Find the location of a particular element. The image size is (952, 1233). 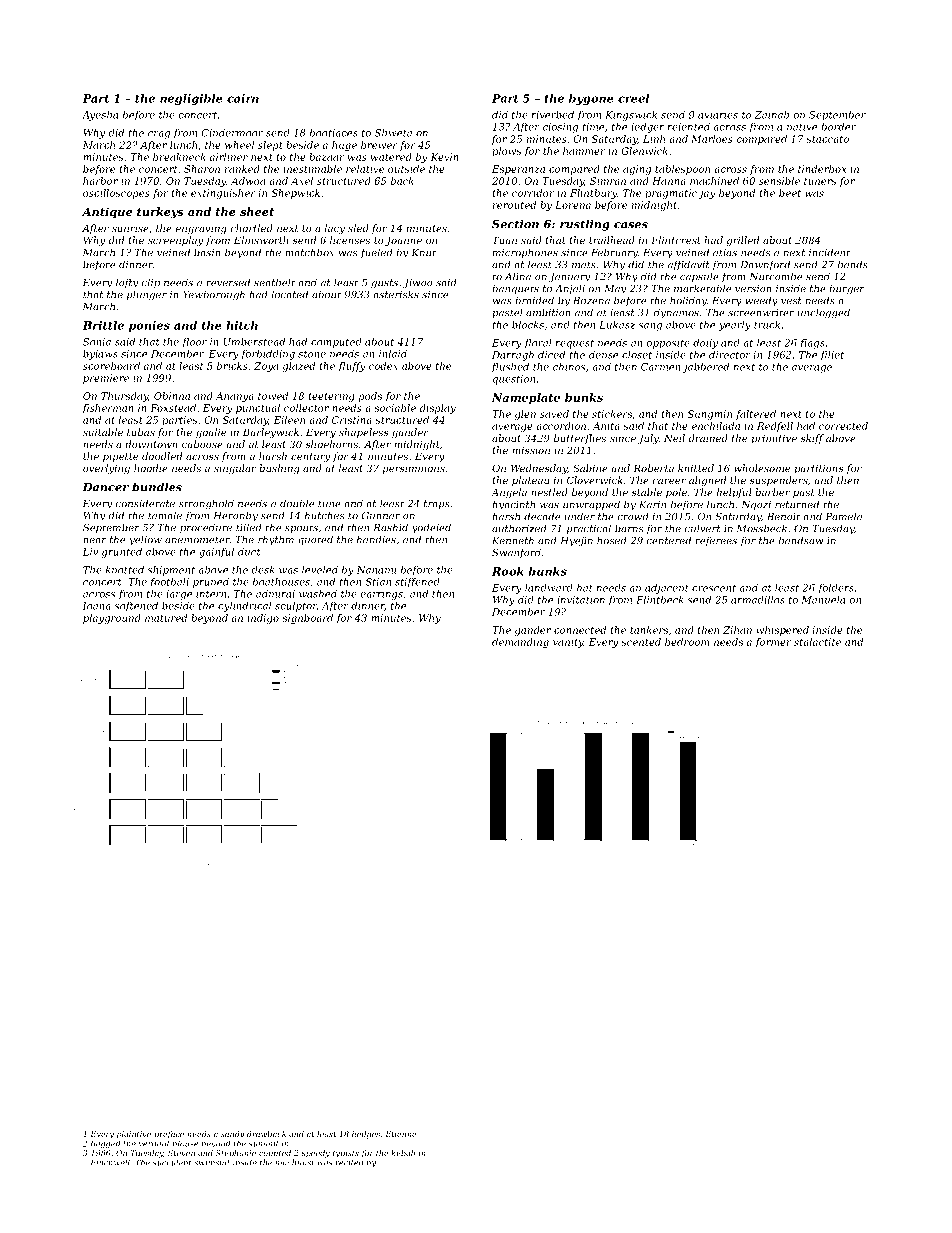

helpful is located at coordinates (734, 493).
